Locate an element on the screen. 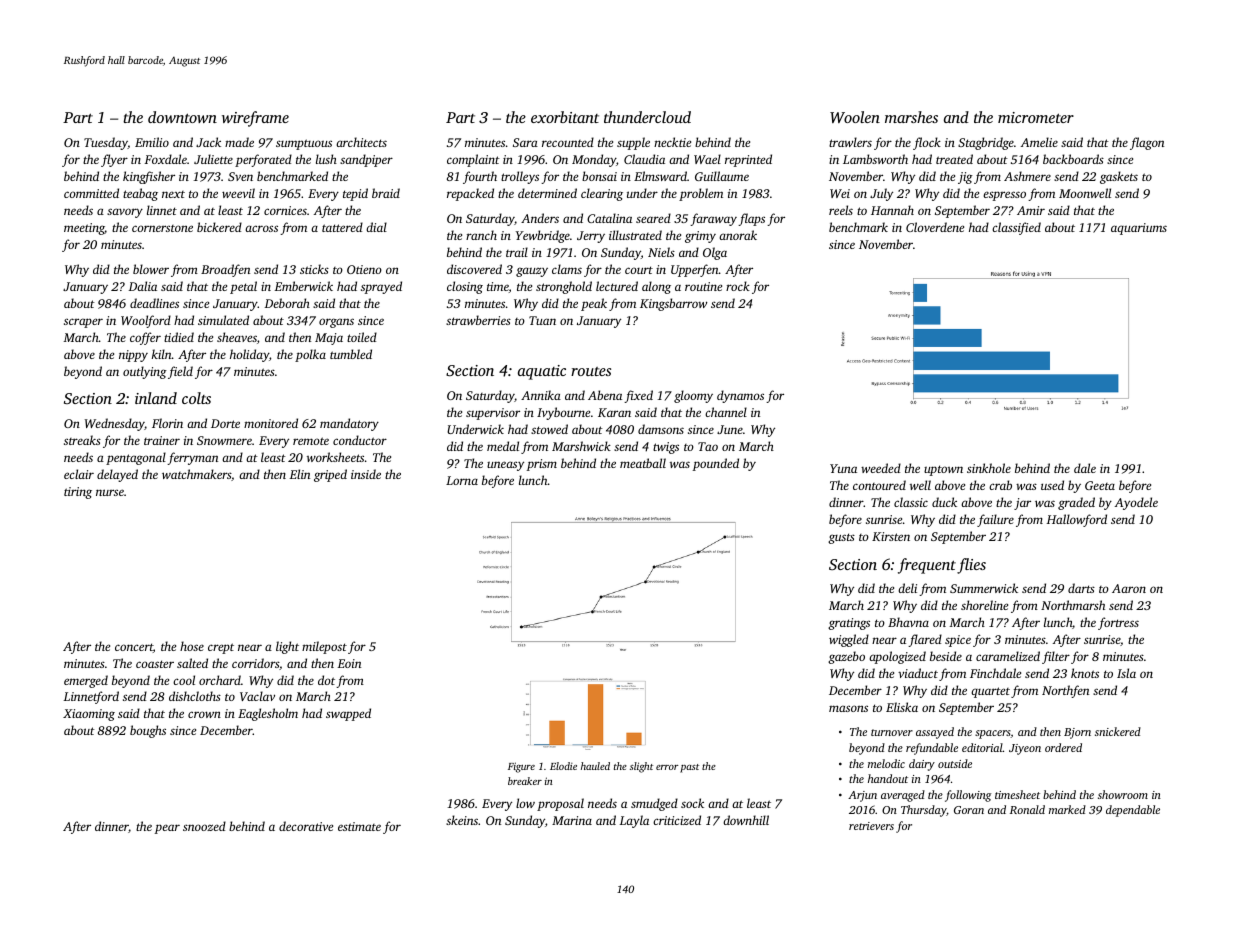 This screenshot has width=1233, height=952. fixed is located at coordinates (638, 396).
